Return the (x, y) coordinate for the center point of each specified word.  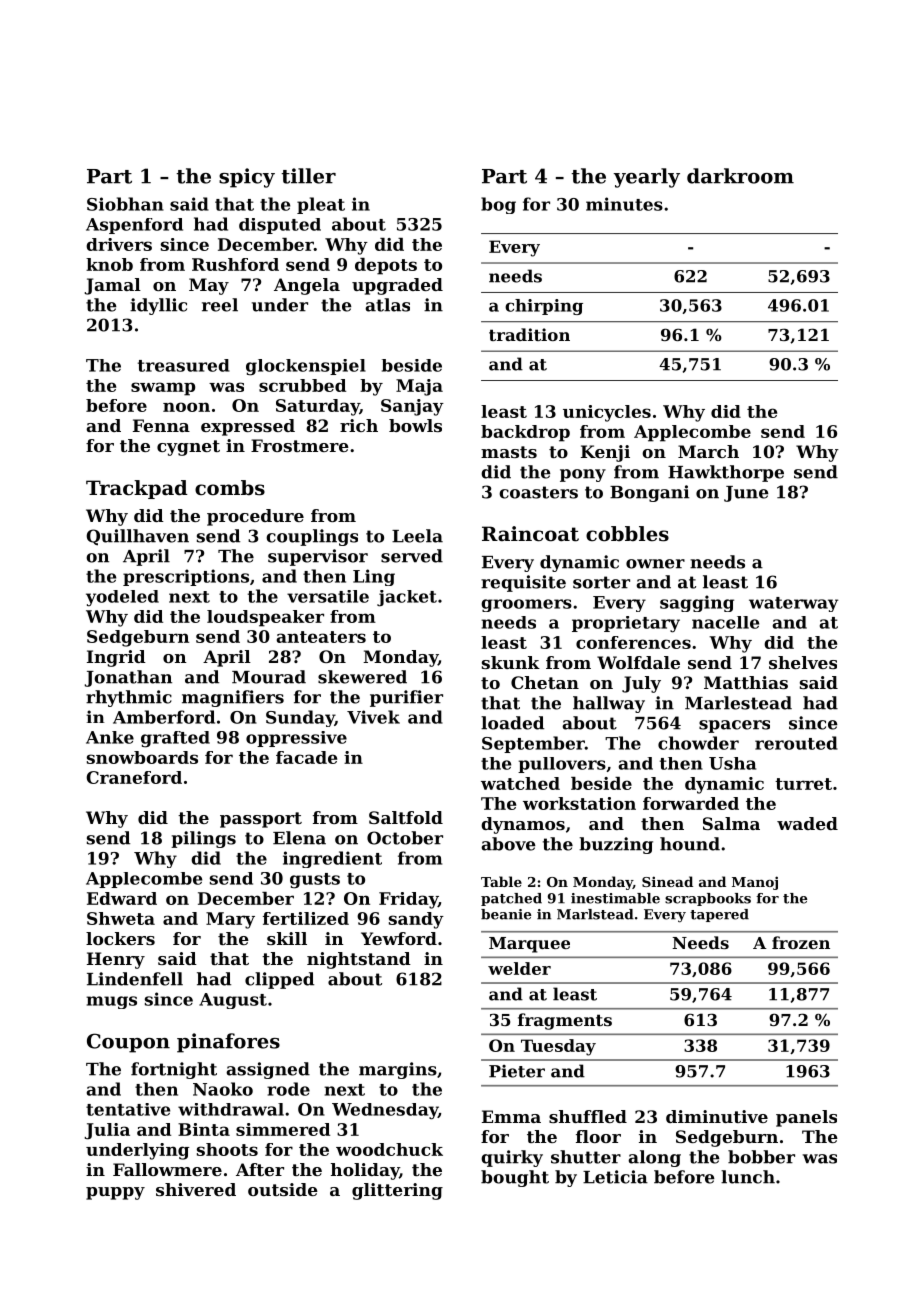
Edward (122, 898)
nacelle (725, 622)
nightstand (359, 960)
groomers (526, 605)
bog (498, 205)
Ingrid (116, 658)
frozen (801, 942)
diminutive (717, 1116)
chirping (544, 307)
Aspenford (134, 226)
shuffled (588, 1116)
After (260, 1169)
